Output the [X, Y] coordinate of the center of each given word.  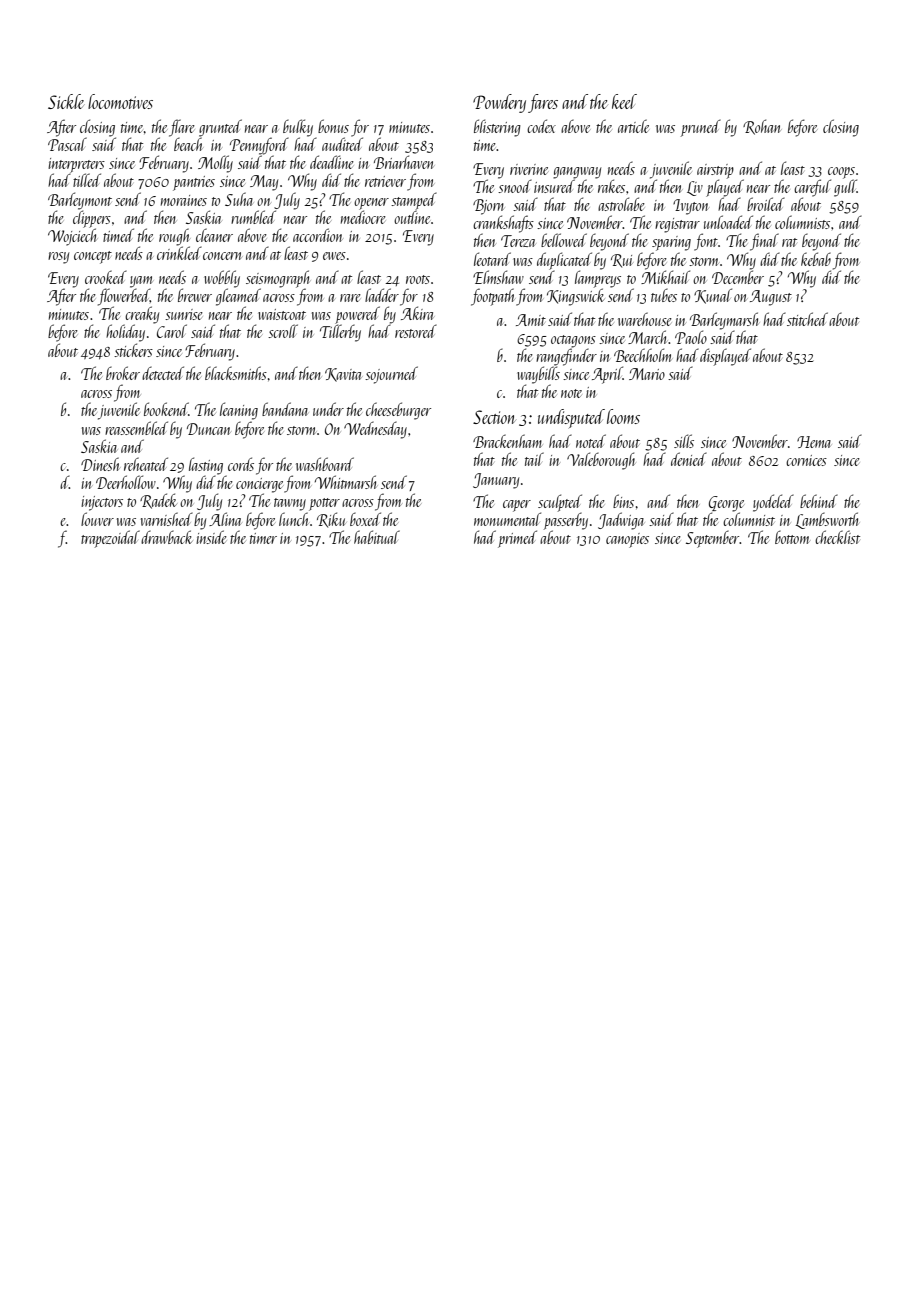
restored [416, 331]
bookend [166, 409]
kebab [816, 259]
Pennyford [259, 146]
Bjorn [488, 207]
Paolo [691, 337]
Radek [158, 501]
